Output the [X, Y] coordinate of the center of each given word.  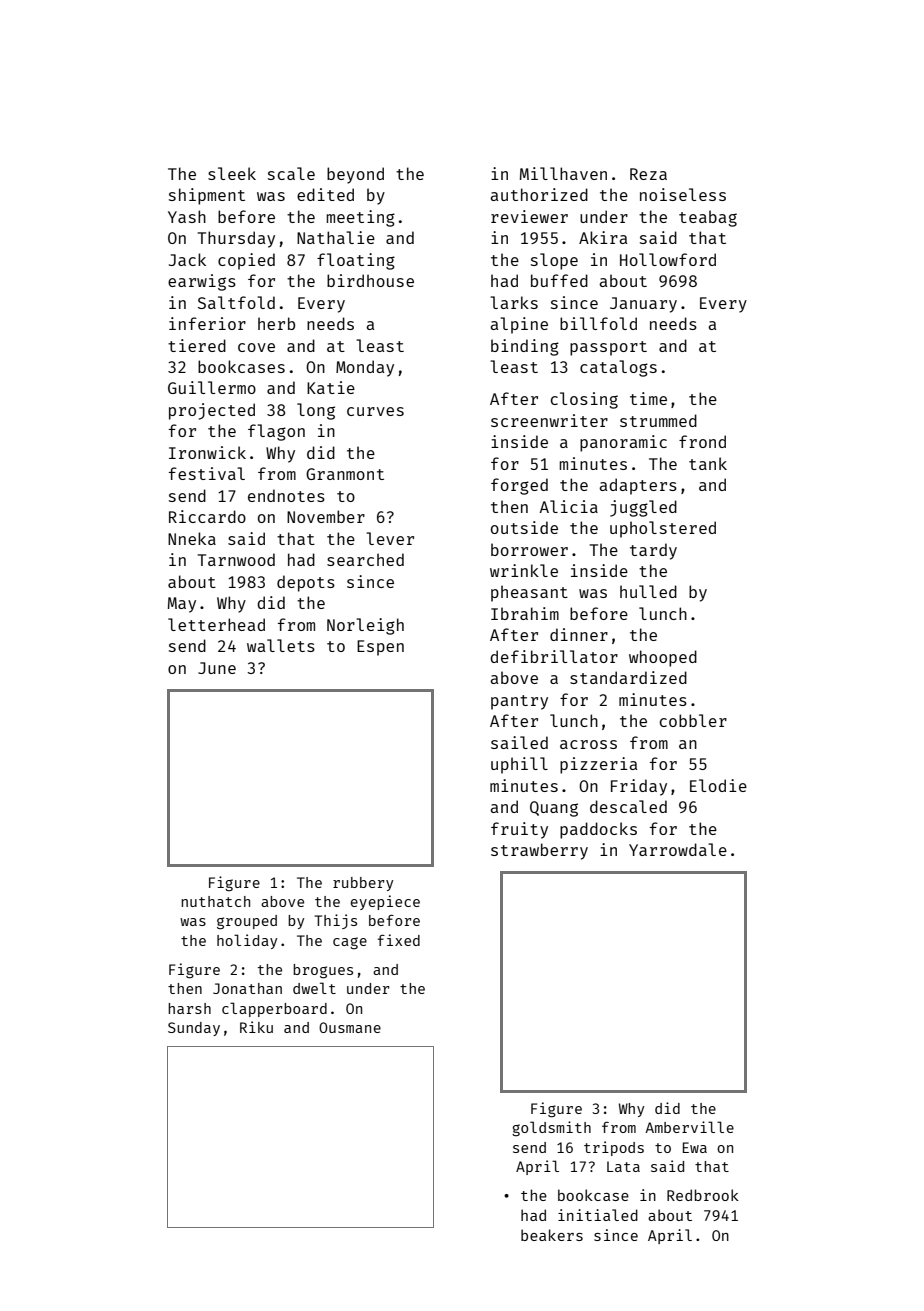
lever [390, 538]
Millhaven [563, 173]
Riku [256, 1027]
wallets [281, 645]
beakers [552, 1235]
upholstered [663, 529]
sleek [232, 173]
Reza [648, 174]
